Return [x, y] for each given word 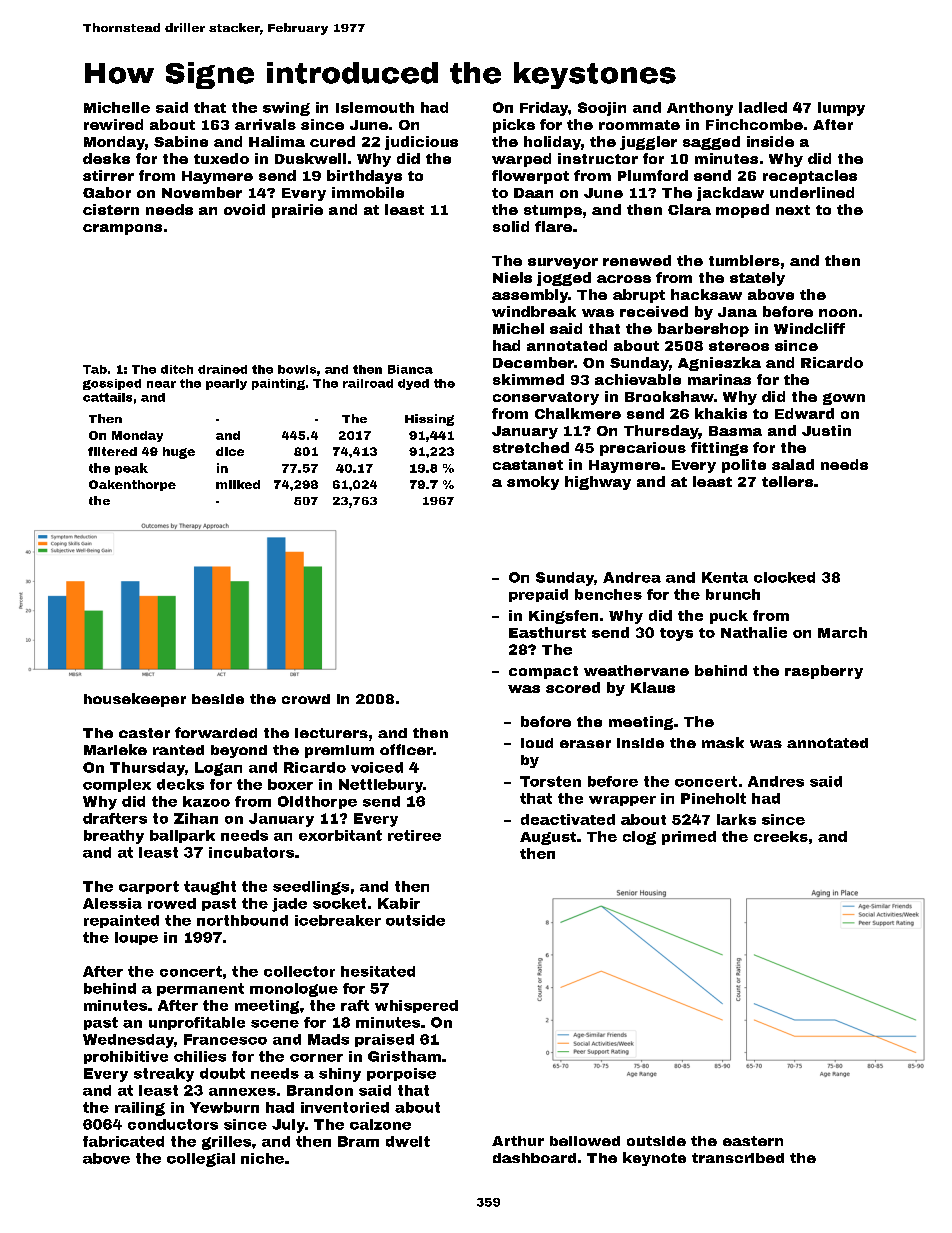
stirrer [108, 175]
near [161, 384]
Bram [358, 1141]
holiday [552, 143]
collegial [201, 1160]
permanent [200, 989]
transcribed [738, 1158]
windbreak [534, 311]
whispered [416, 1006]
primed [689, 838]
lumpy [841, 109]
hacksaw [706, 294]
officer [406, 749]
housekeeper [135, 700]
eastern [753, 1141]
